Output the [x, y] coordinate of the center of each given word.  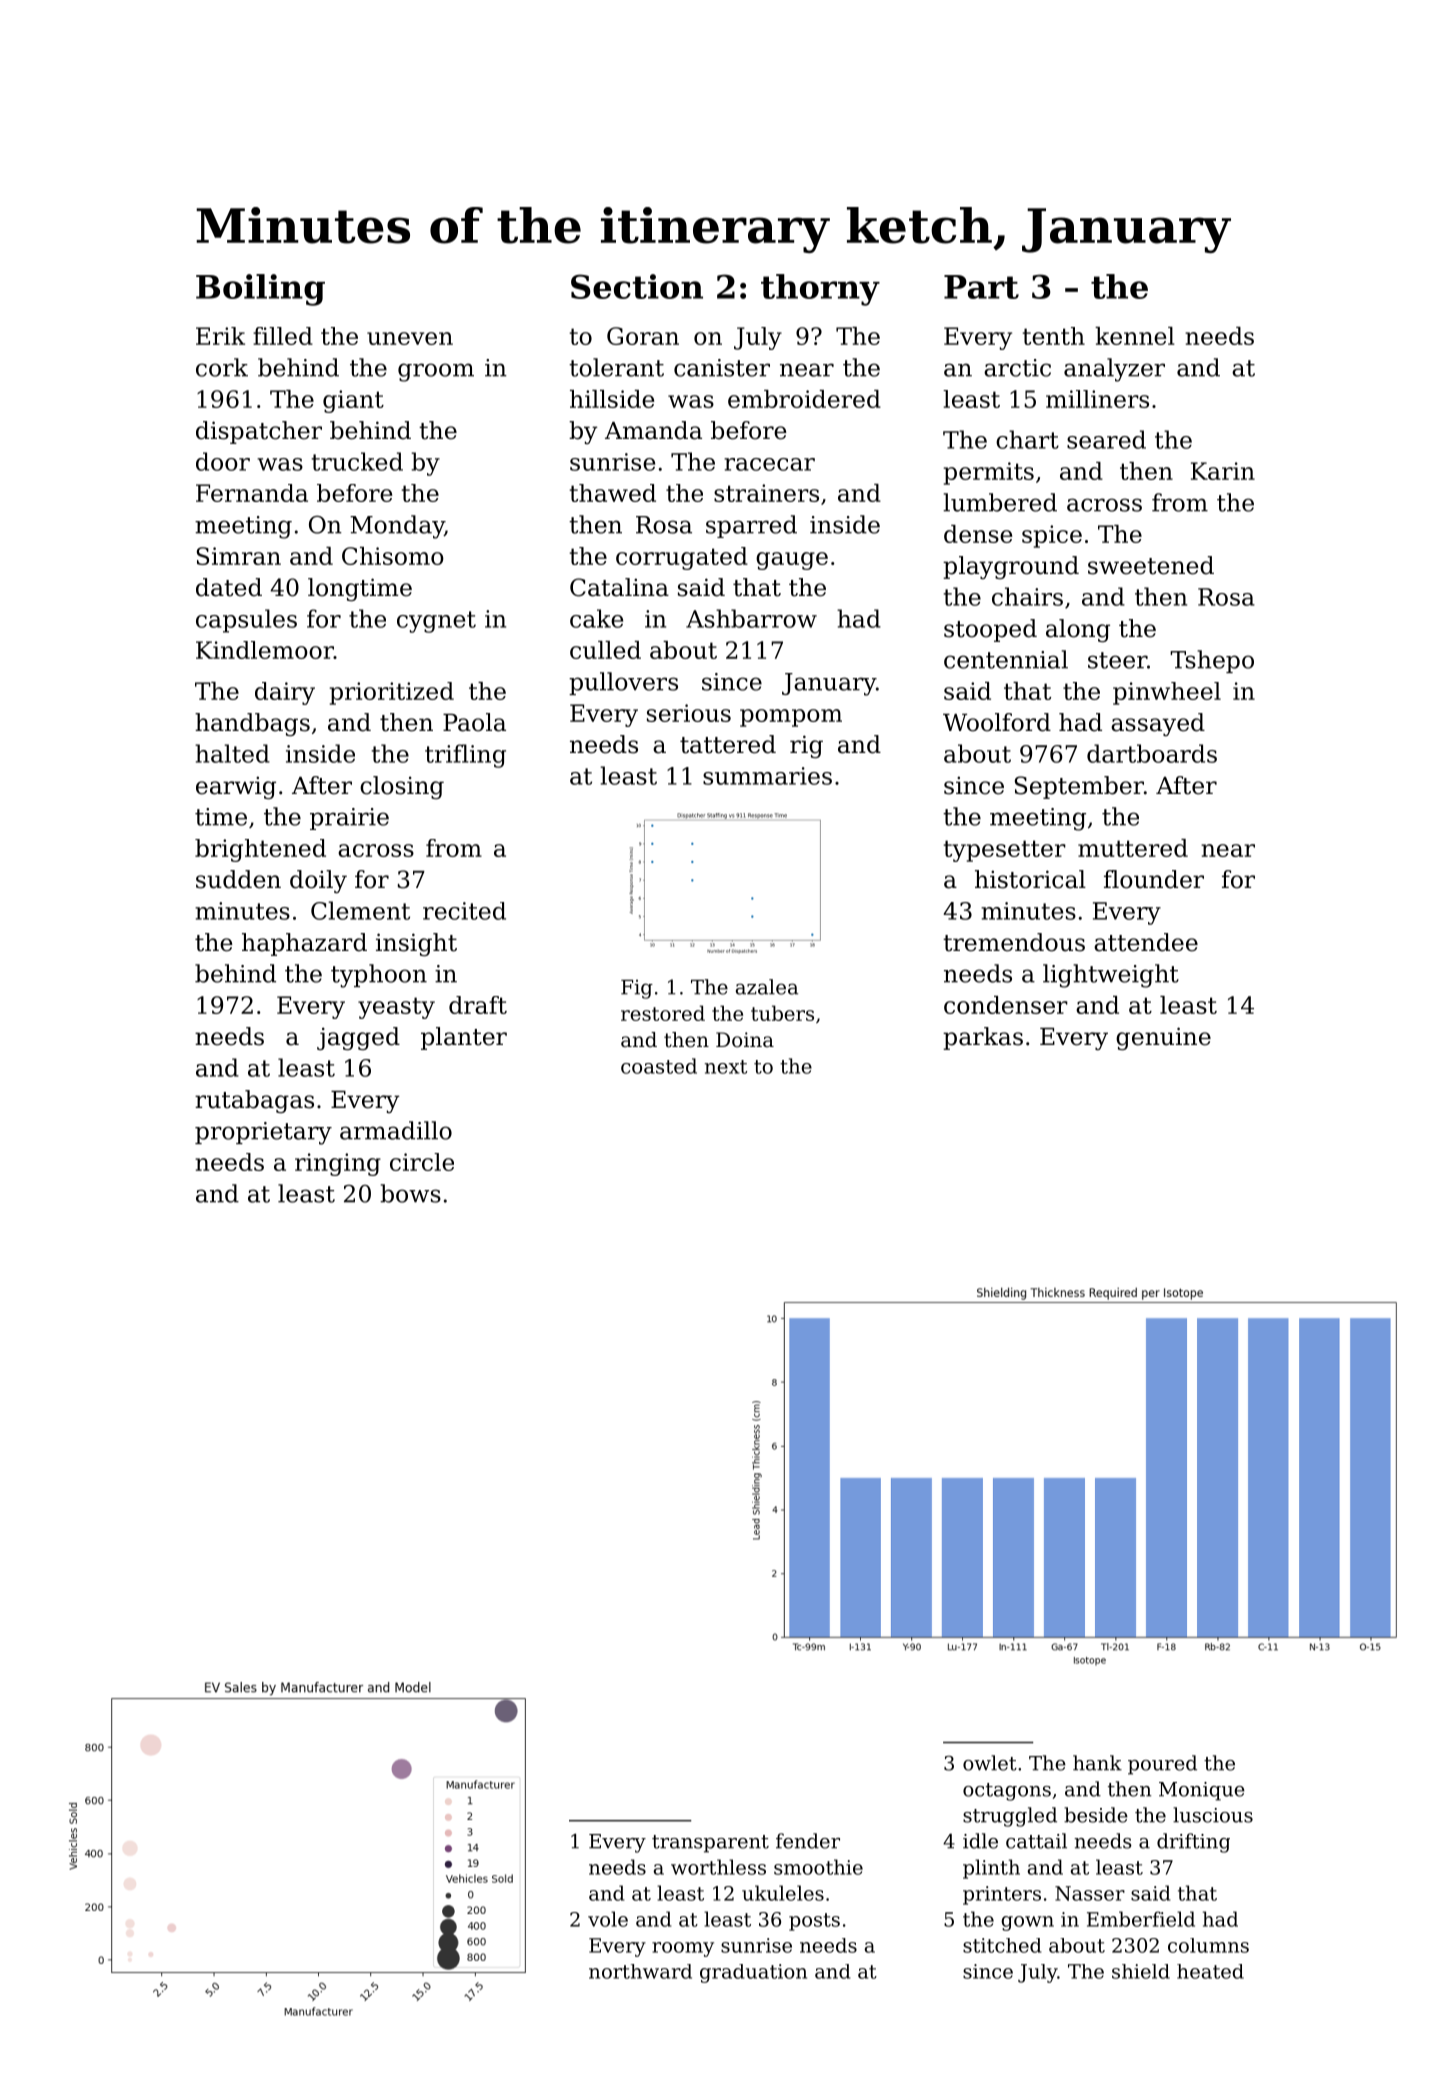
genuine [1163, 1038]
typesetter [1005, 851]
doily [318, 881]
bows [410, 1193]
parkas [983, 1038]
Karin [1223, 471]
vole [608, 1919]
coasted [659, 1066]
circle [422, 1162]
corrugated [682, 558]
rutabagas [254, 1101]
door [223, 461]
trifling [465, 756]
